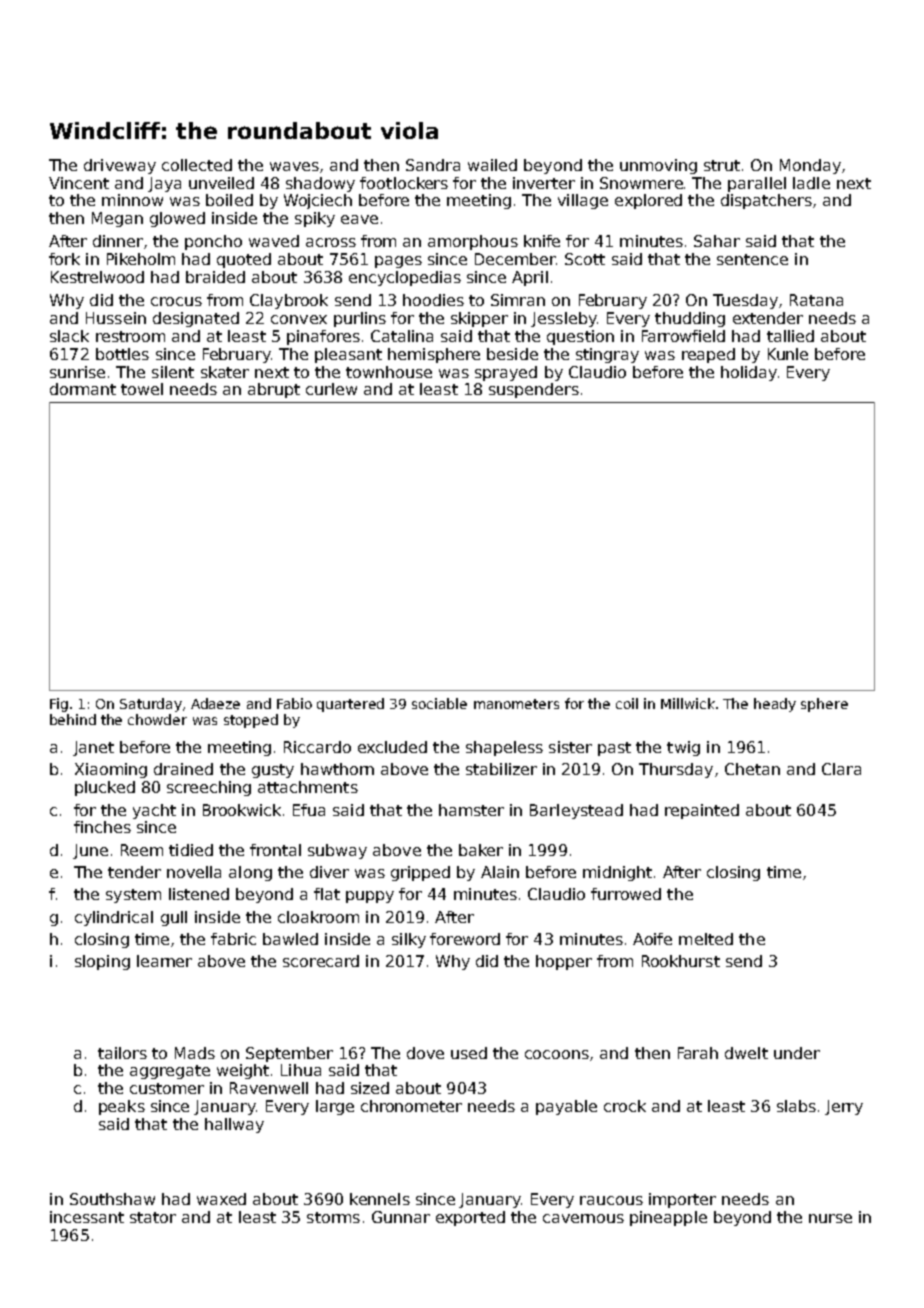 This page has height=1308, width=924. Describe the element at coordinates (196, 319) in the page. I see `designated` at that location.
